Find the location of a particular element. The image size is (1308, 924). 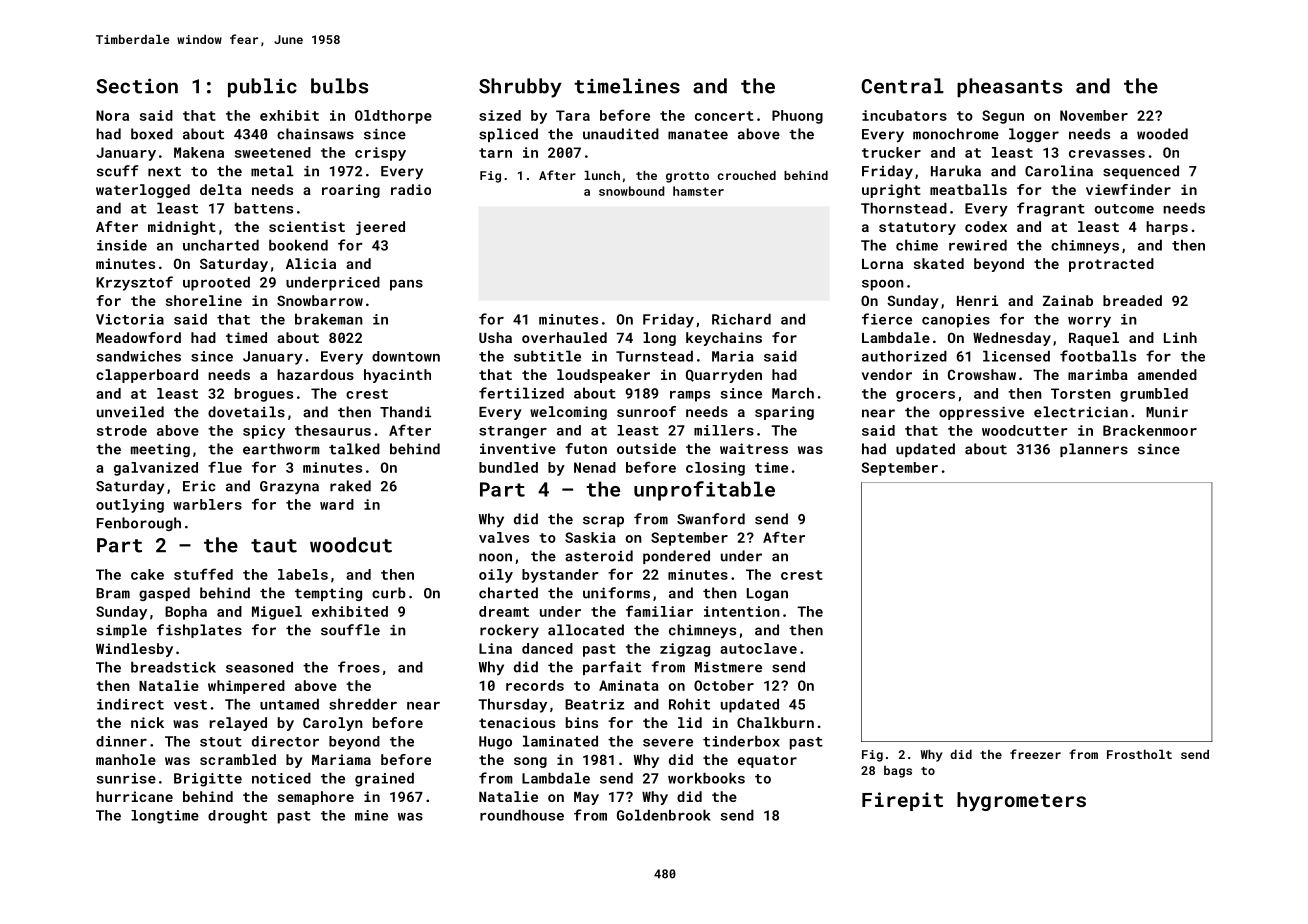

Segun is located at coordinates (1003, 117).
